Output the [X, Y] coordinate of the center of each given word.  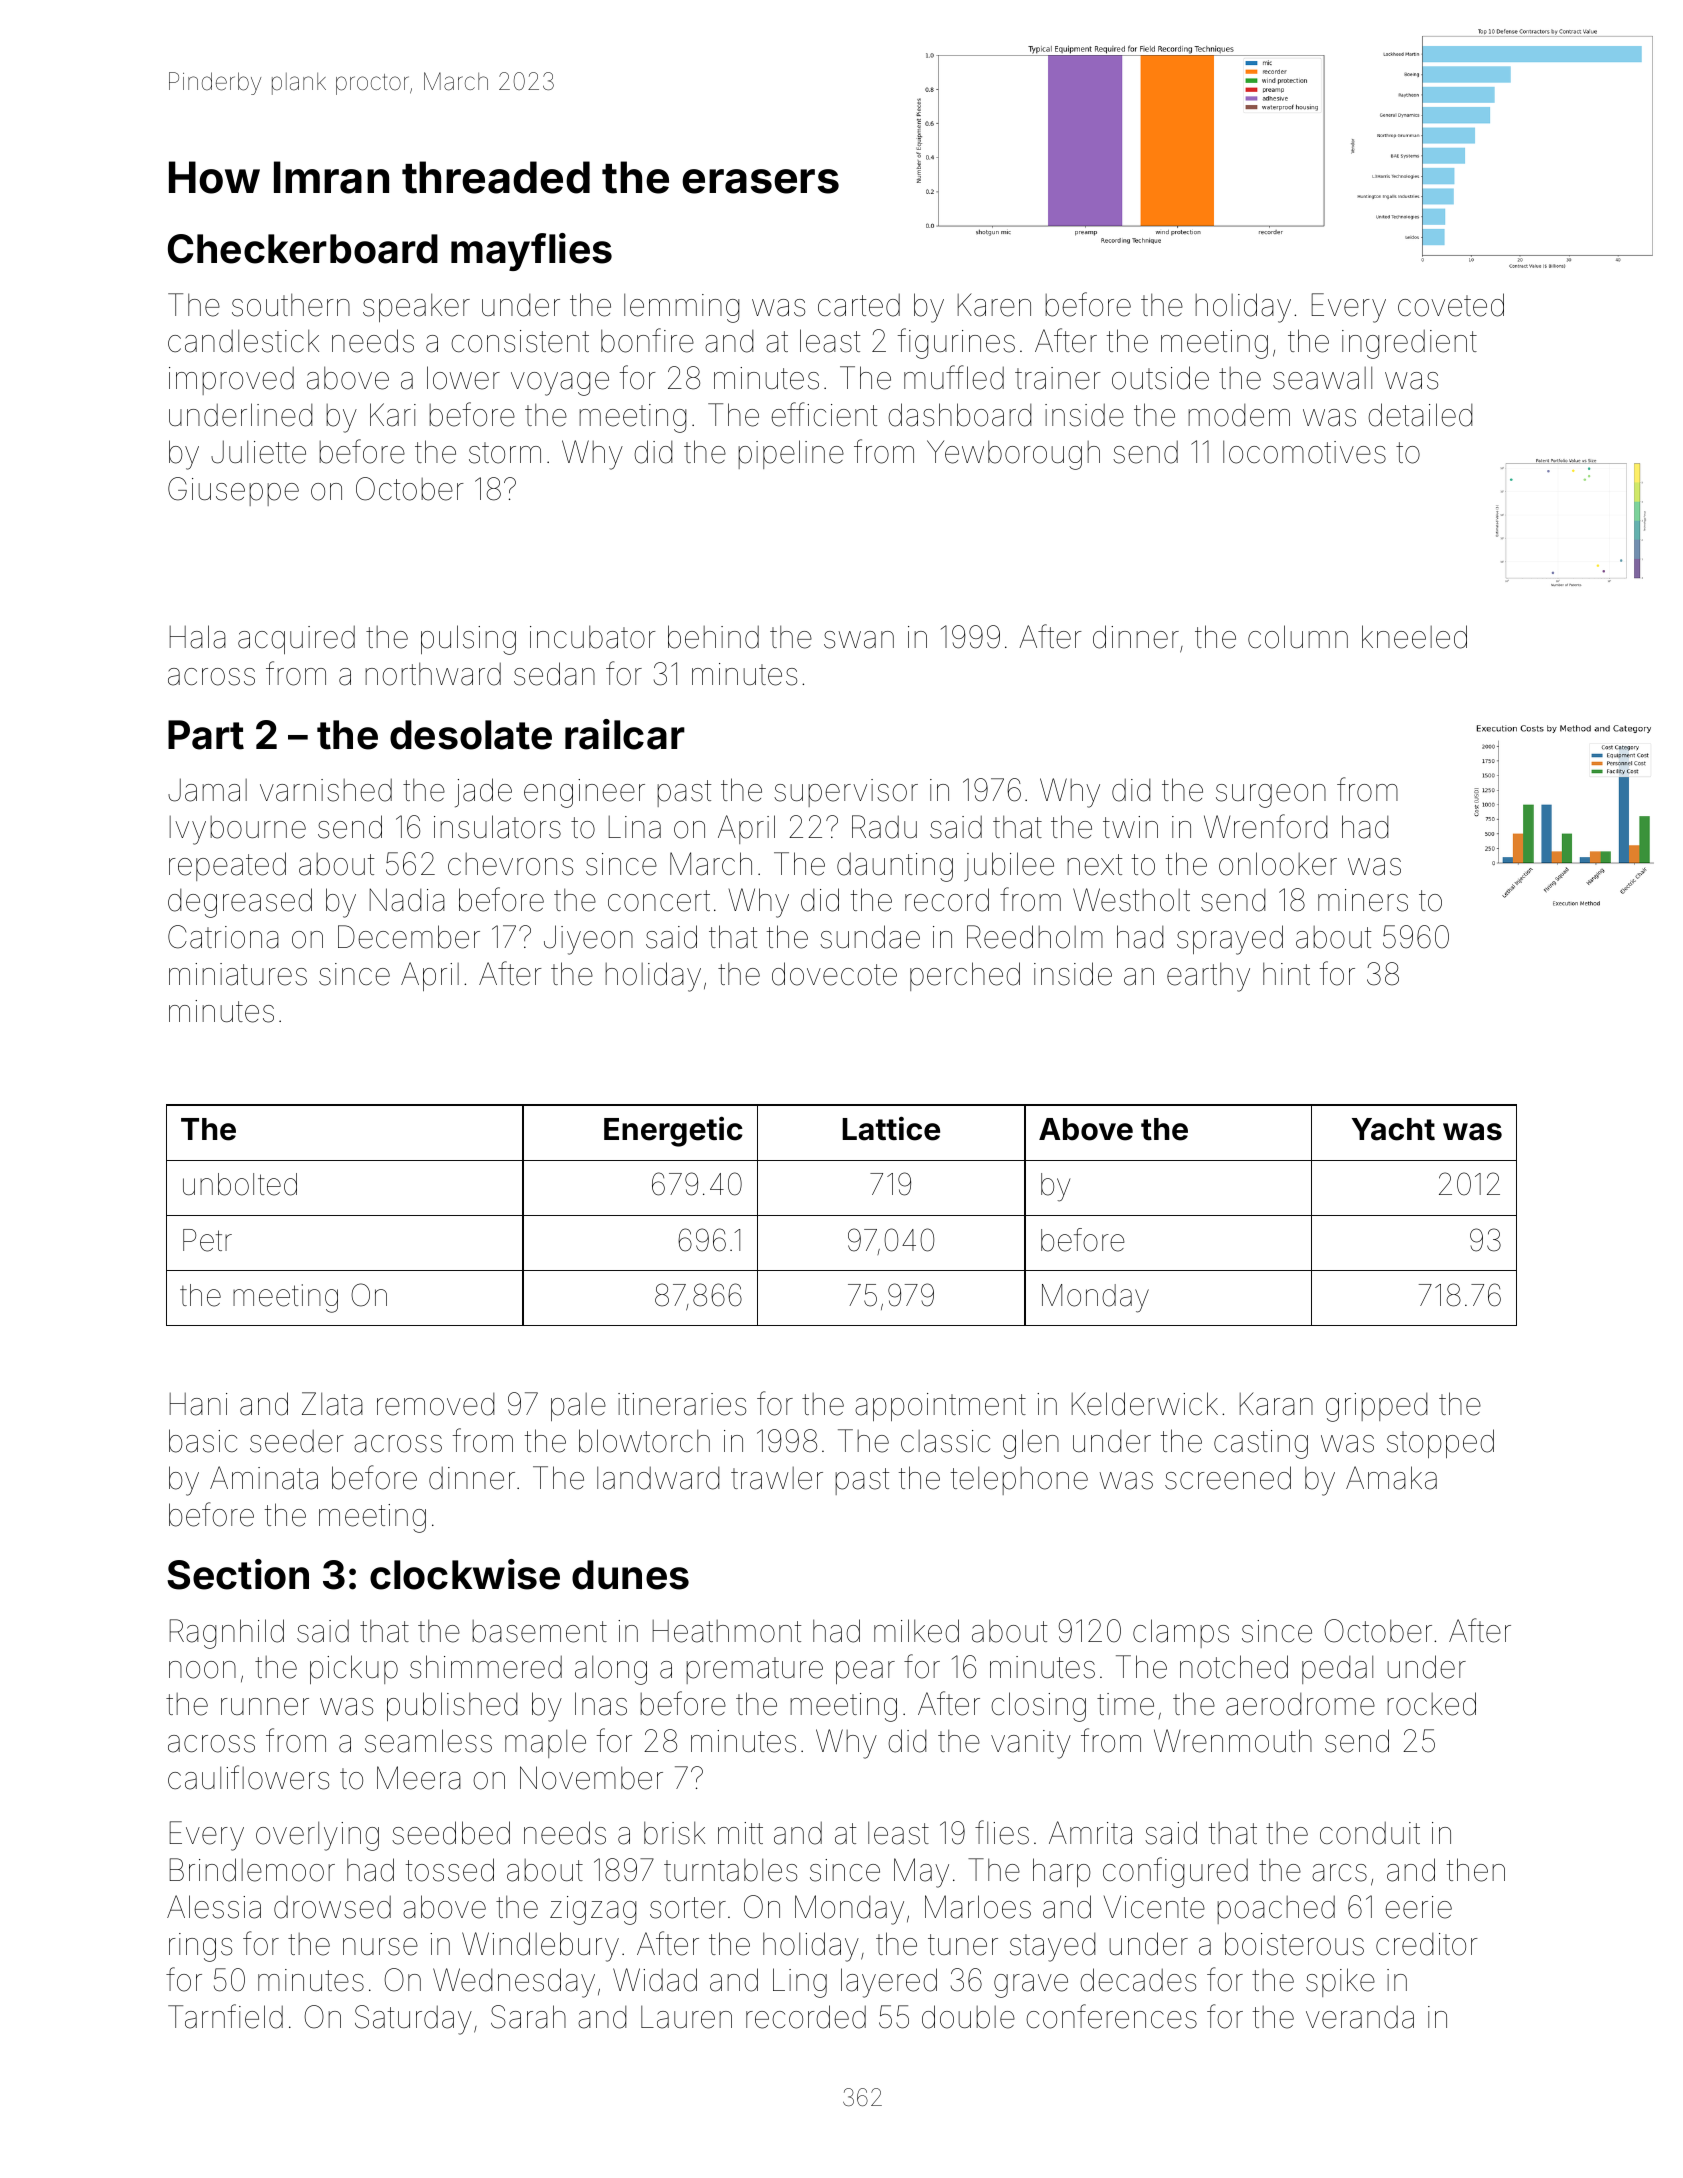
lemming [681, 308]
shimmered [486, 1667]
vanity [1031, 1744]
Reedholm [1035, 937]
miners [1363, 900]
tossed [450, 1870]
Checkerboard [303, 249]
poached [1276, 1910]
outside [1160, 378]
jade [483, 793]
